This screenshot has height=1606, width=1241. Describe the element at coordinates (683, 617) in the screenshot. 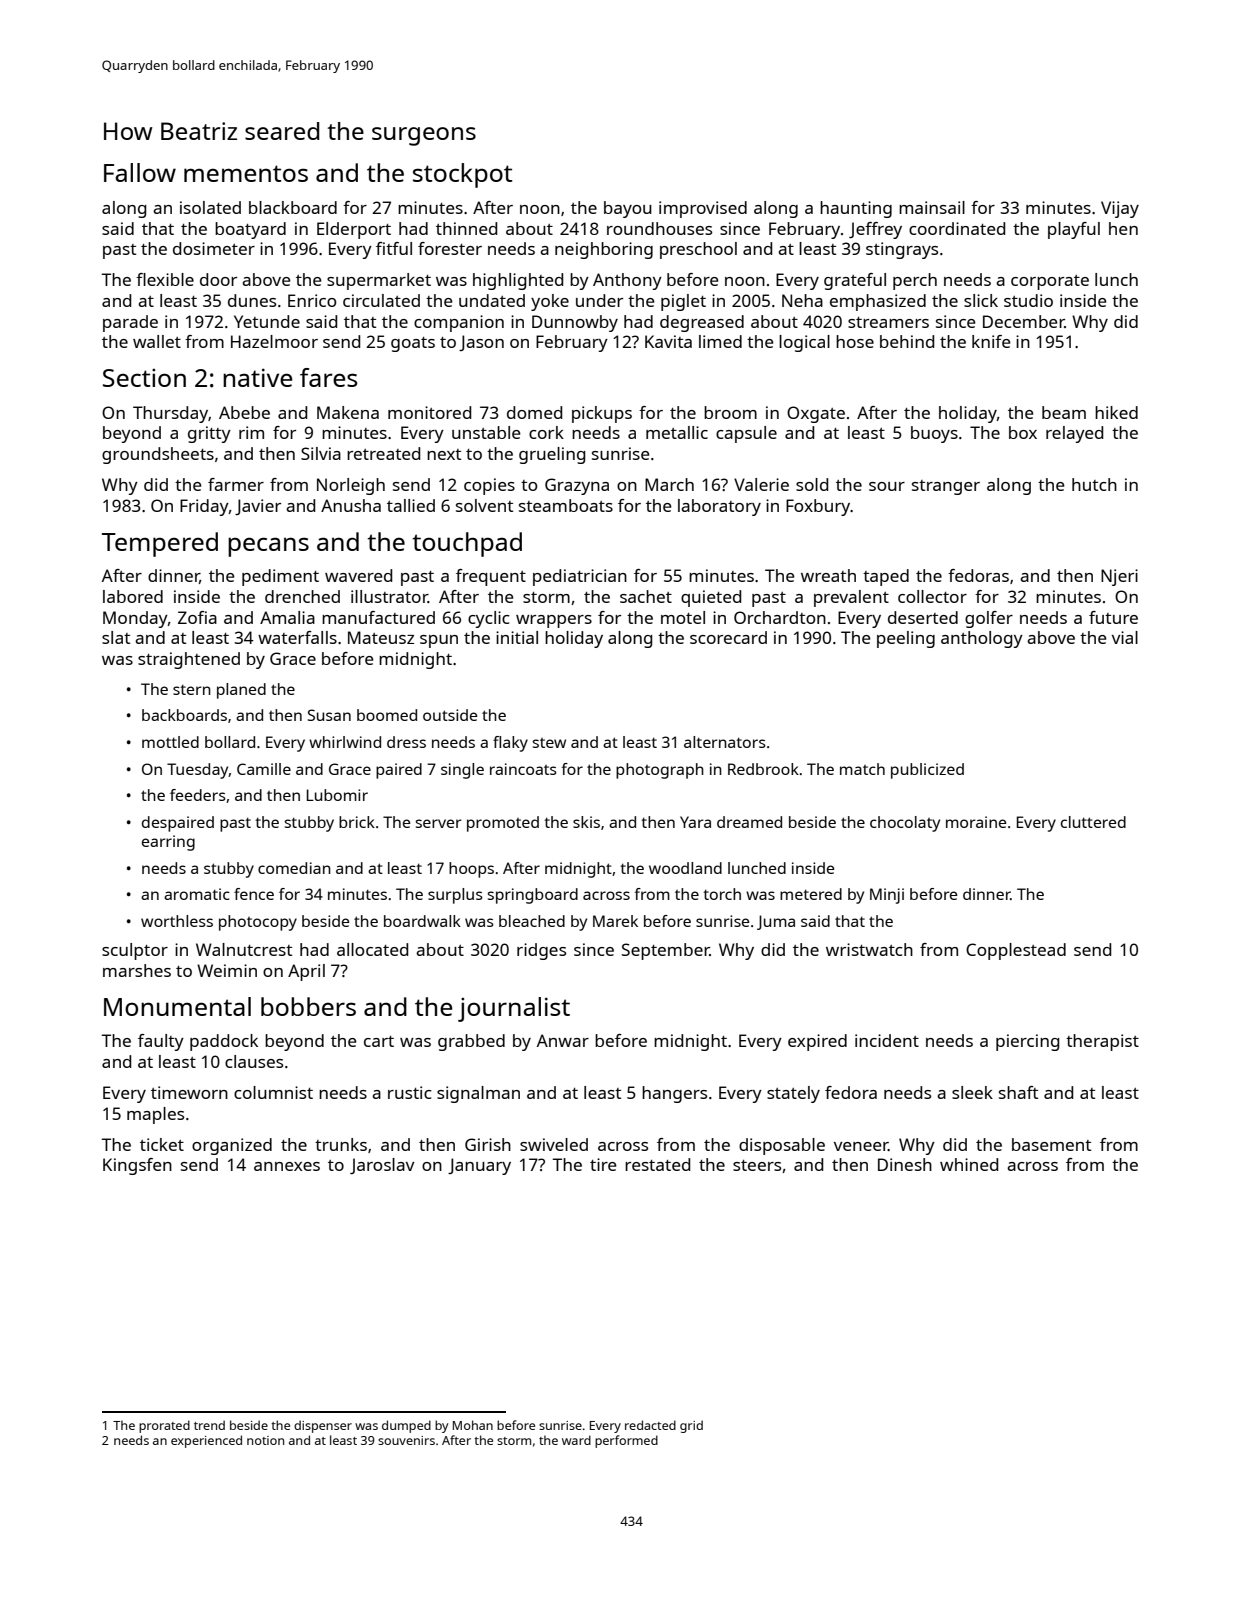

I see `motel` at that location.
